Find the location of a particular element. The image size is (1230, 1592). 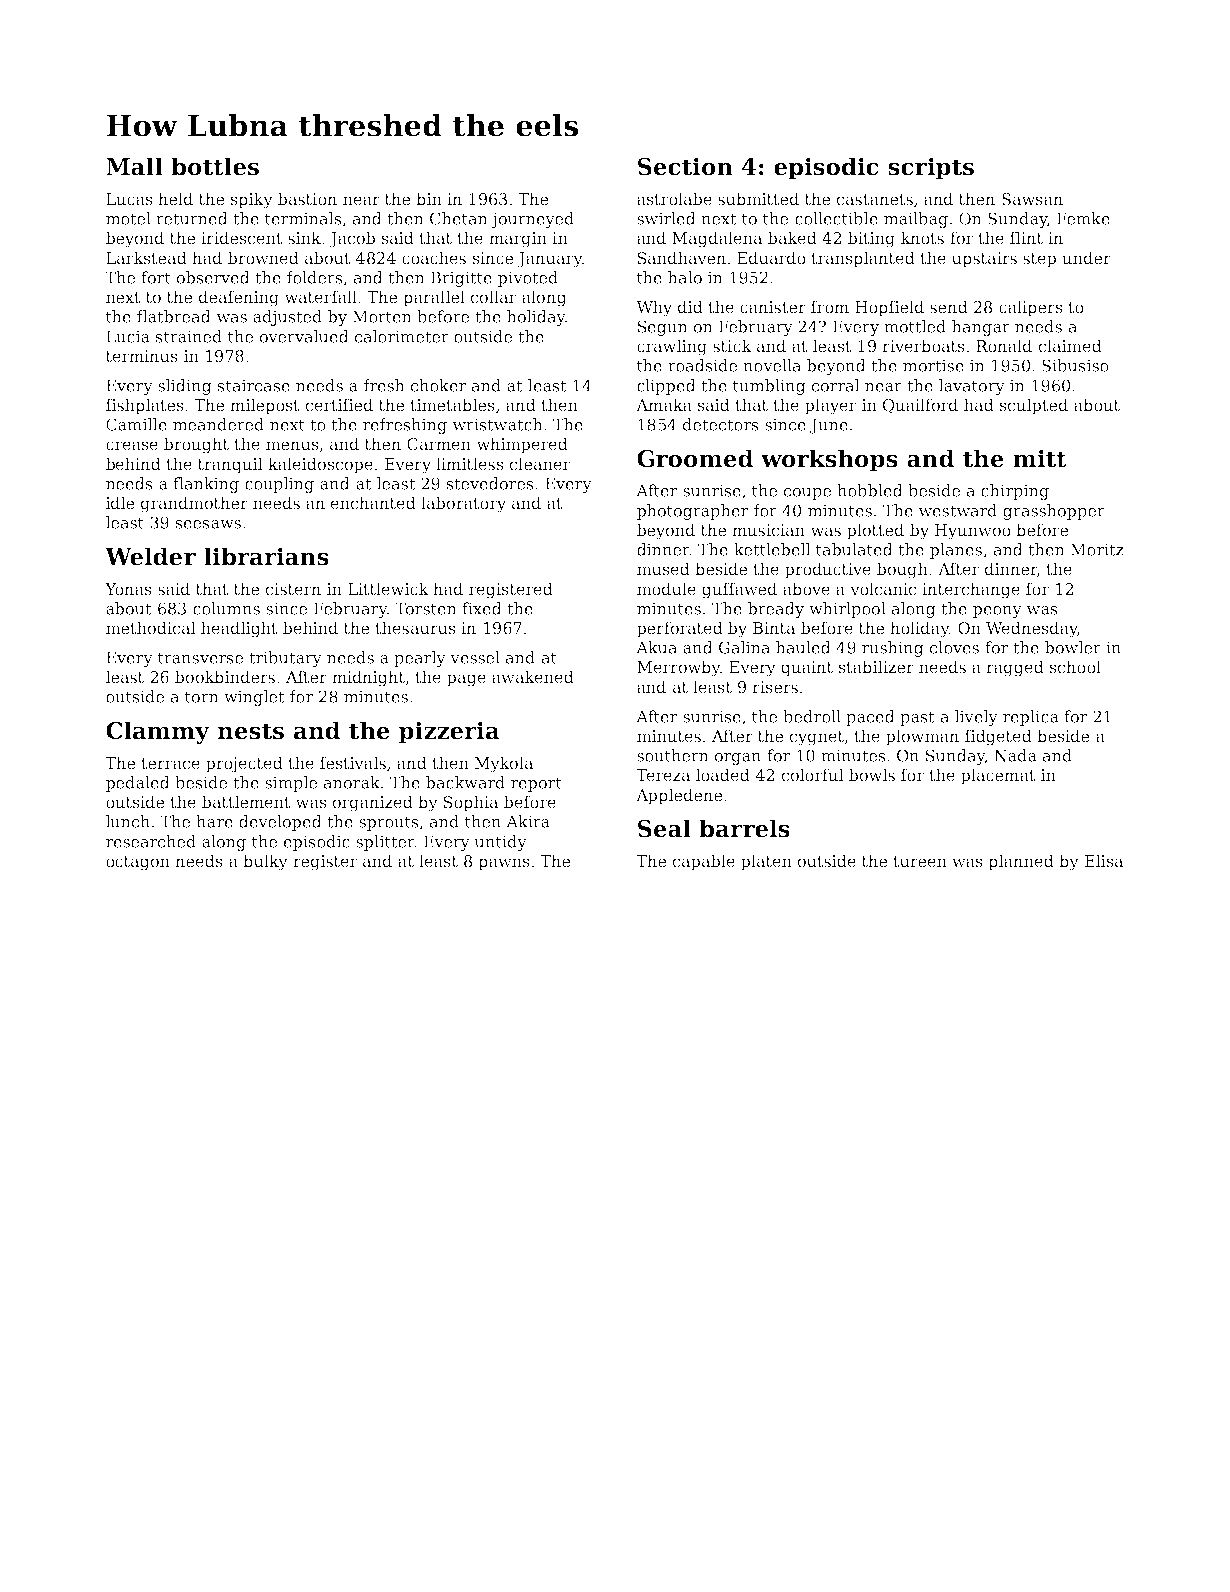

guffawed is located at coordinates (739, 590).
